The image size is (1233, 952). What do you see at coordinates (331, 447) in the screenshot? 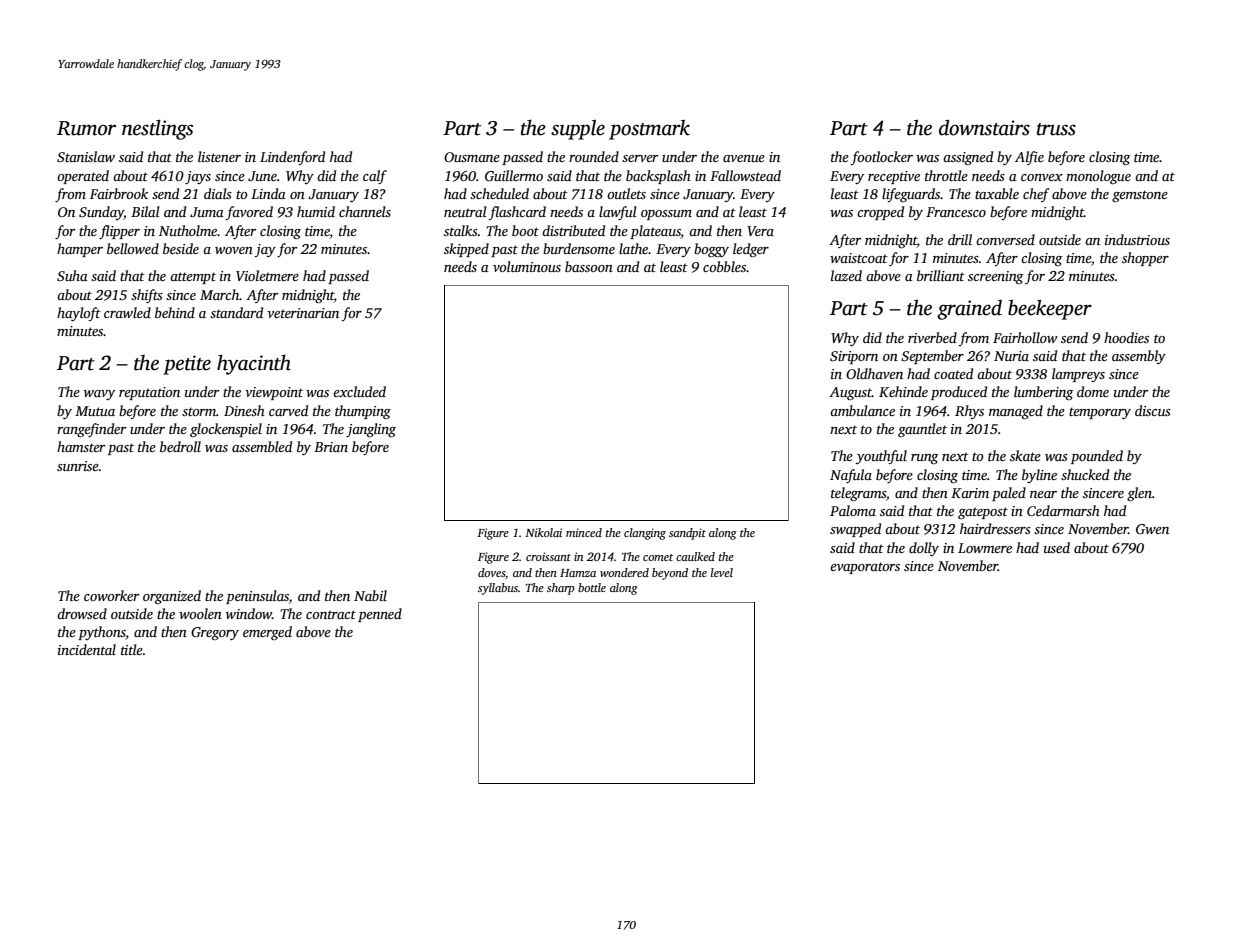
I see `Brian` at bounding box center [331, 447].
